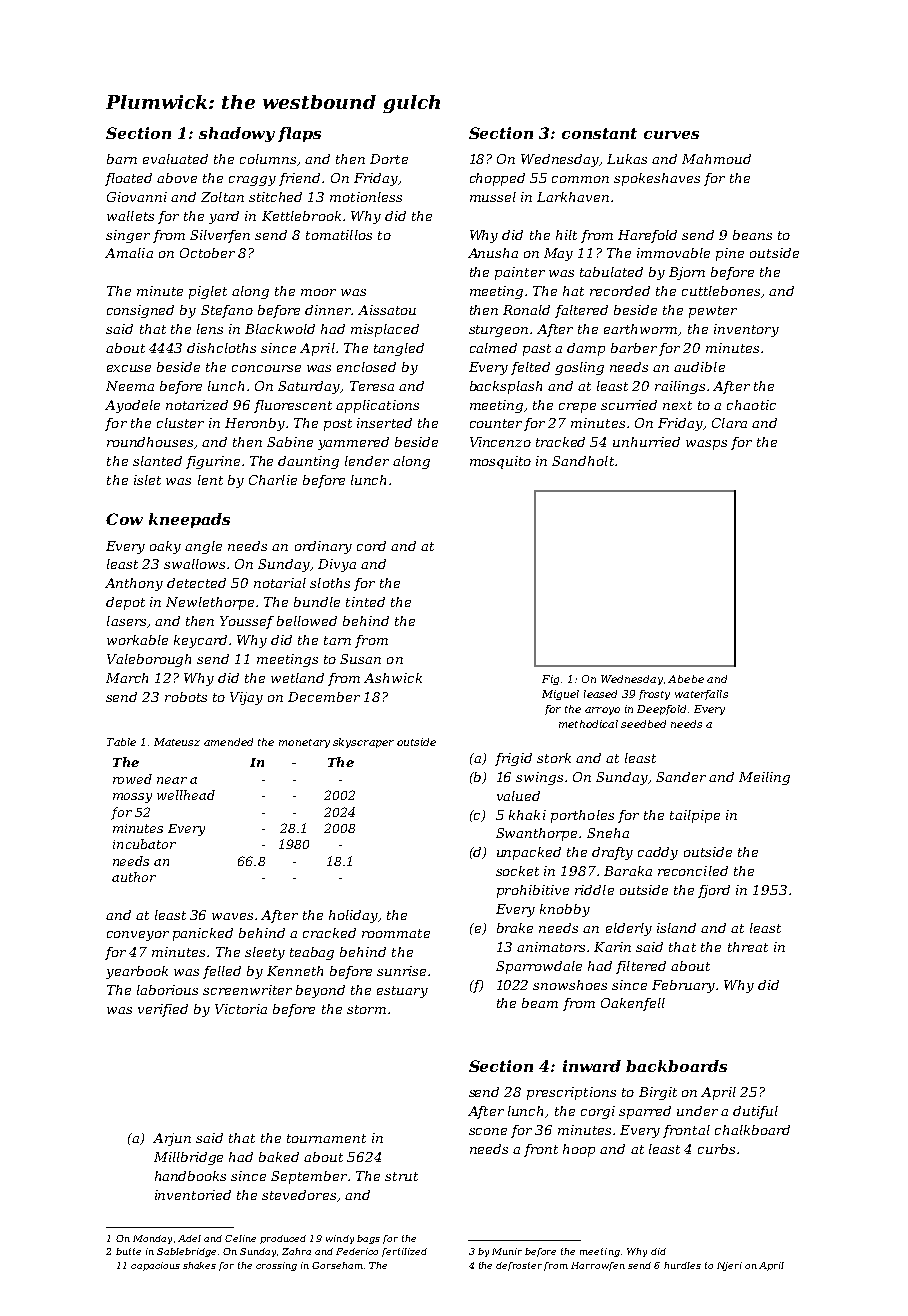  What do you see at coordinates (241, 1009) in the screenshot?
I see `Victoria` at bounding box center [241, 1009].
